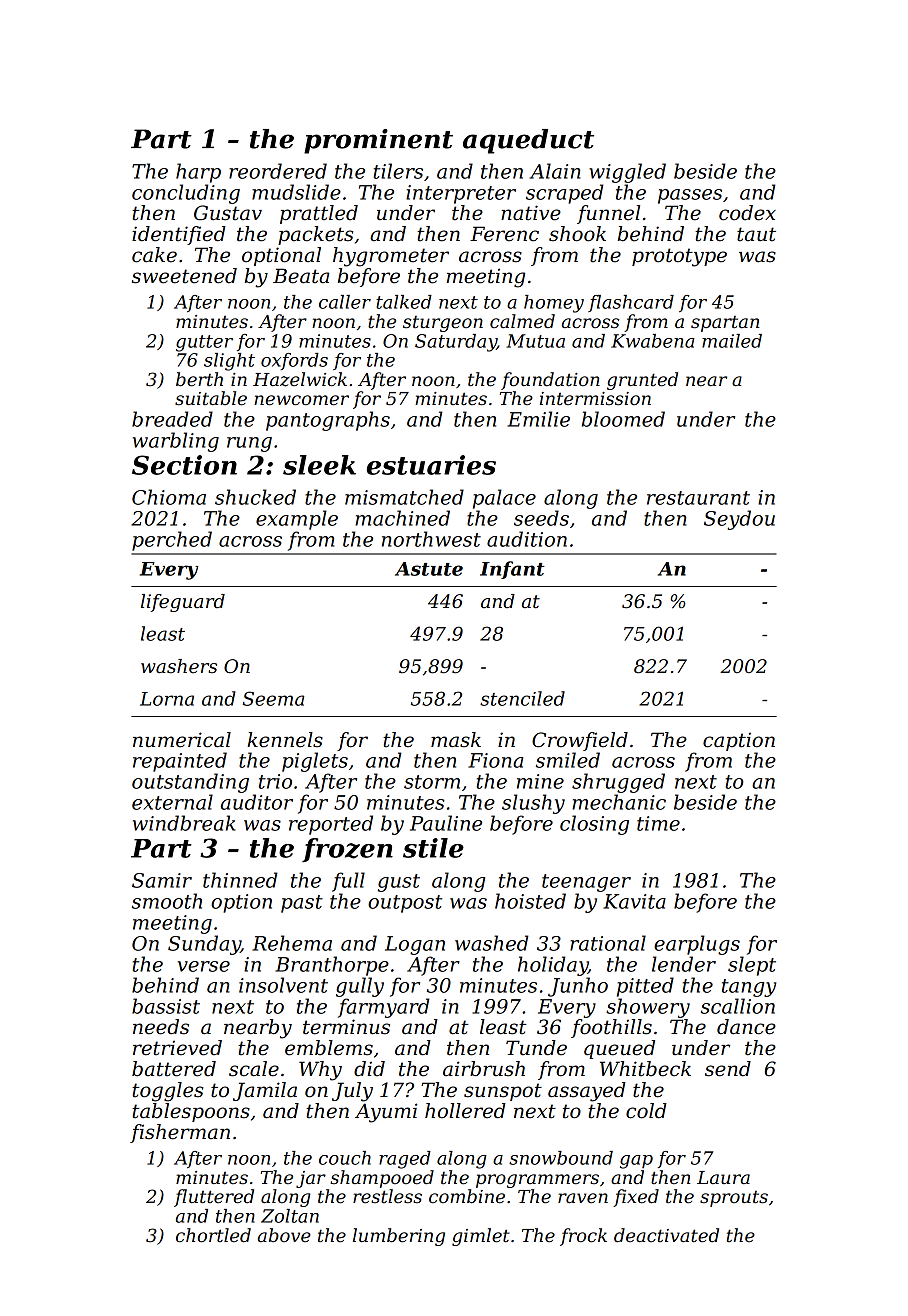 The height and width of the screenshot is (1316, 908). I want to click on estuaries, so click(431, 465).
